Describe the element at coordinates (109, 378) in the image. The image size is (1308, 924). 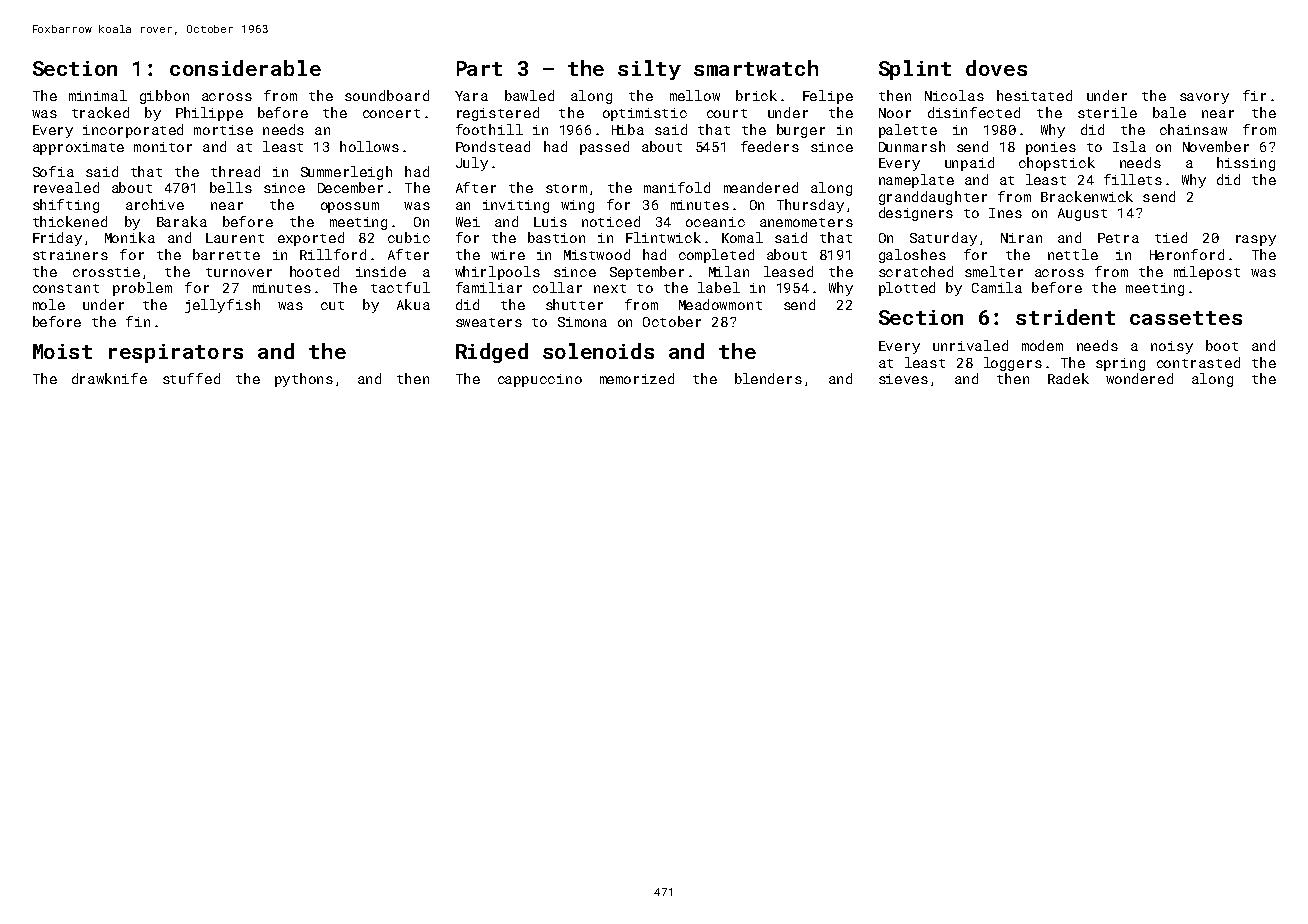
I see `drawknife` at that location.
